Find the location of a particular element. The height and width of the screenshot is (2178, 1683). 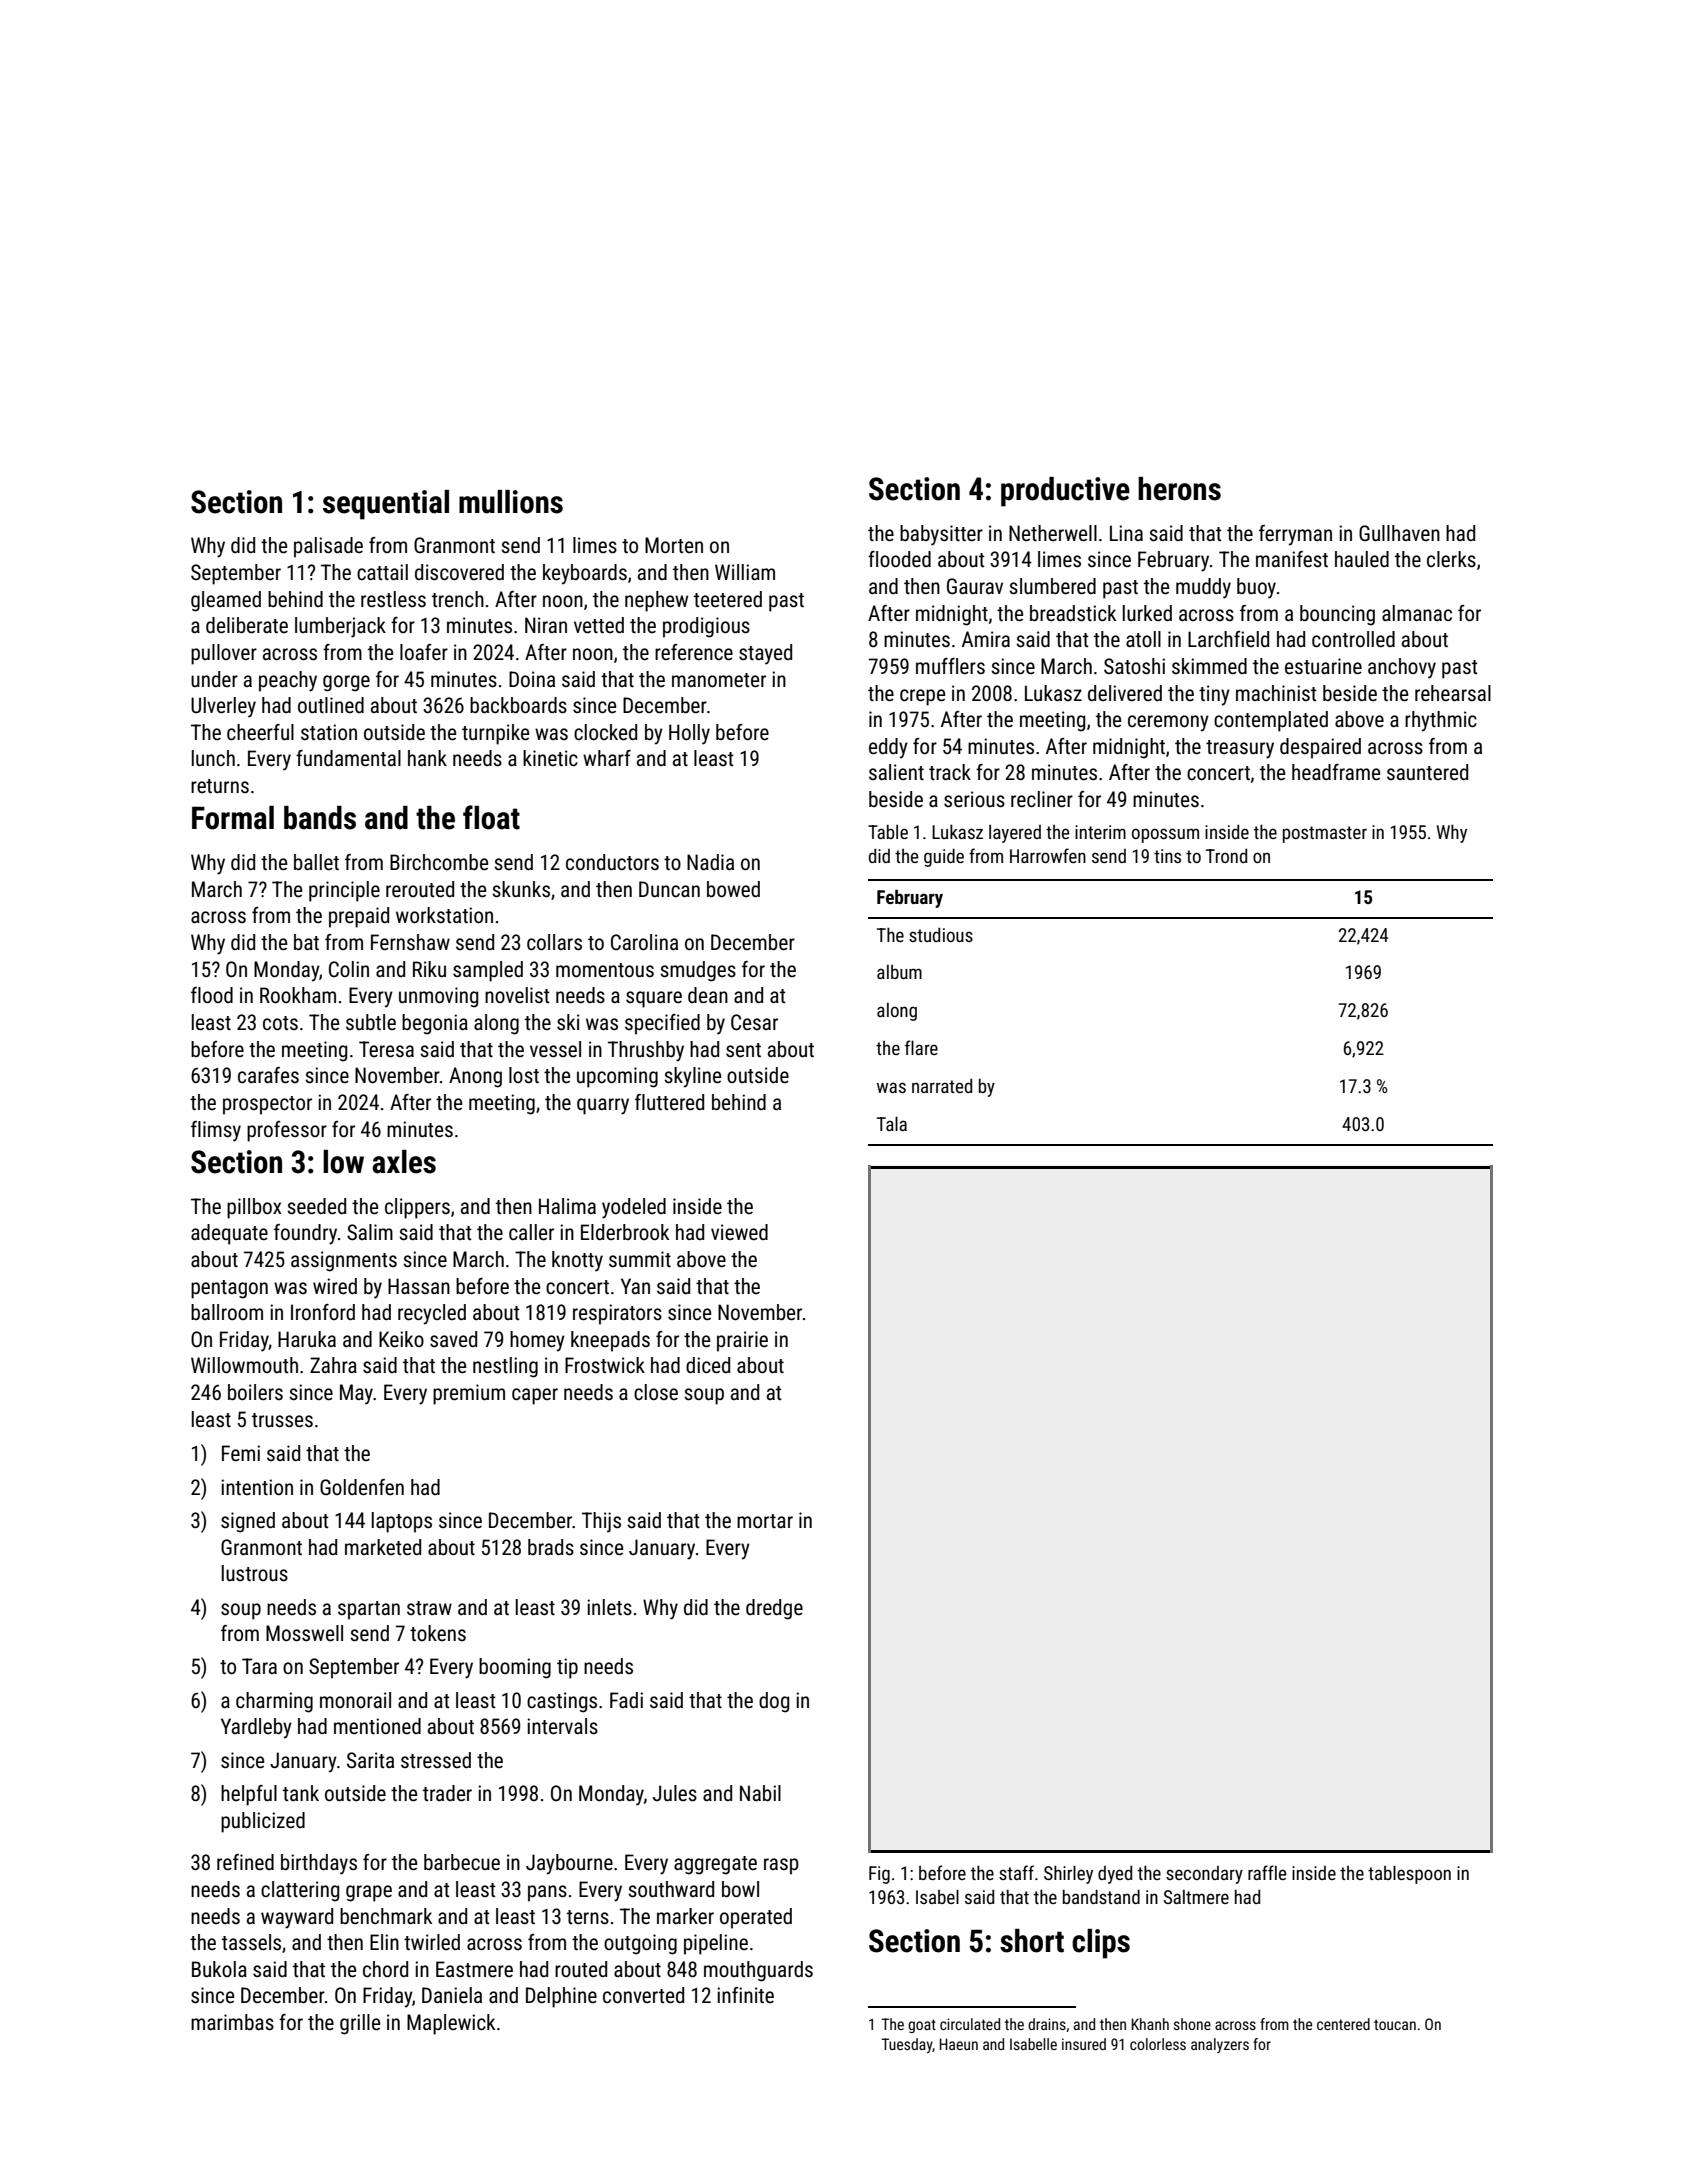

viewed is located at coordinates (739, 1232).
